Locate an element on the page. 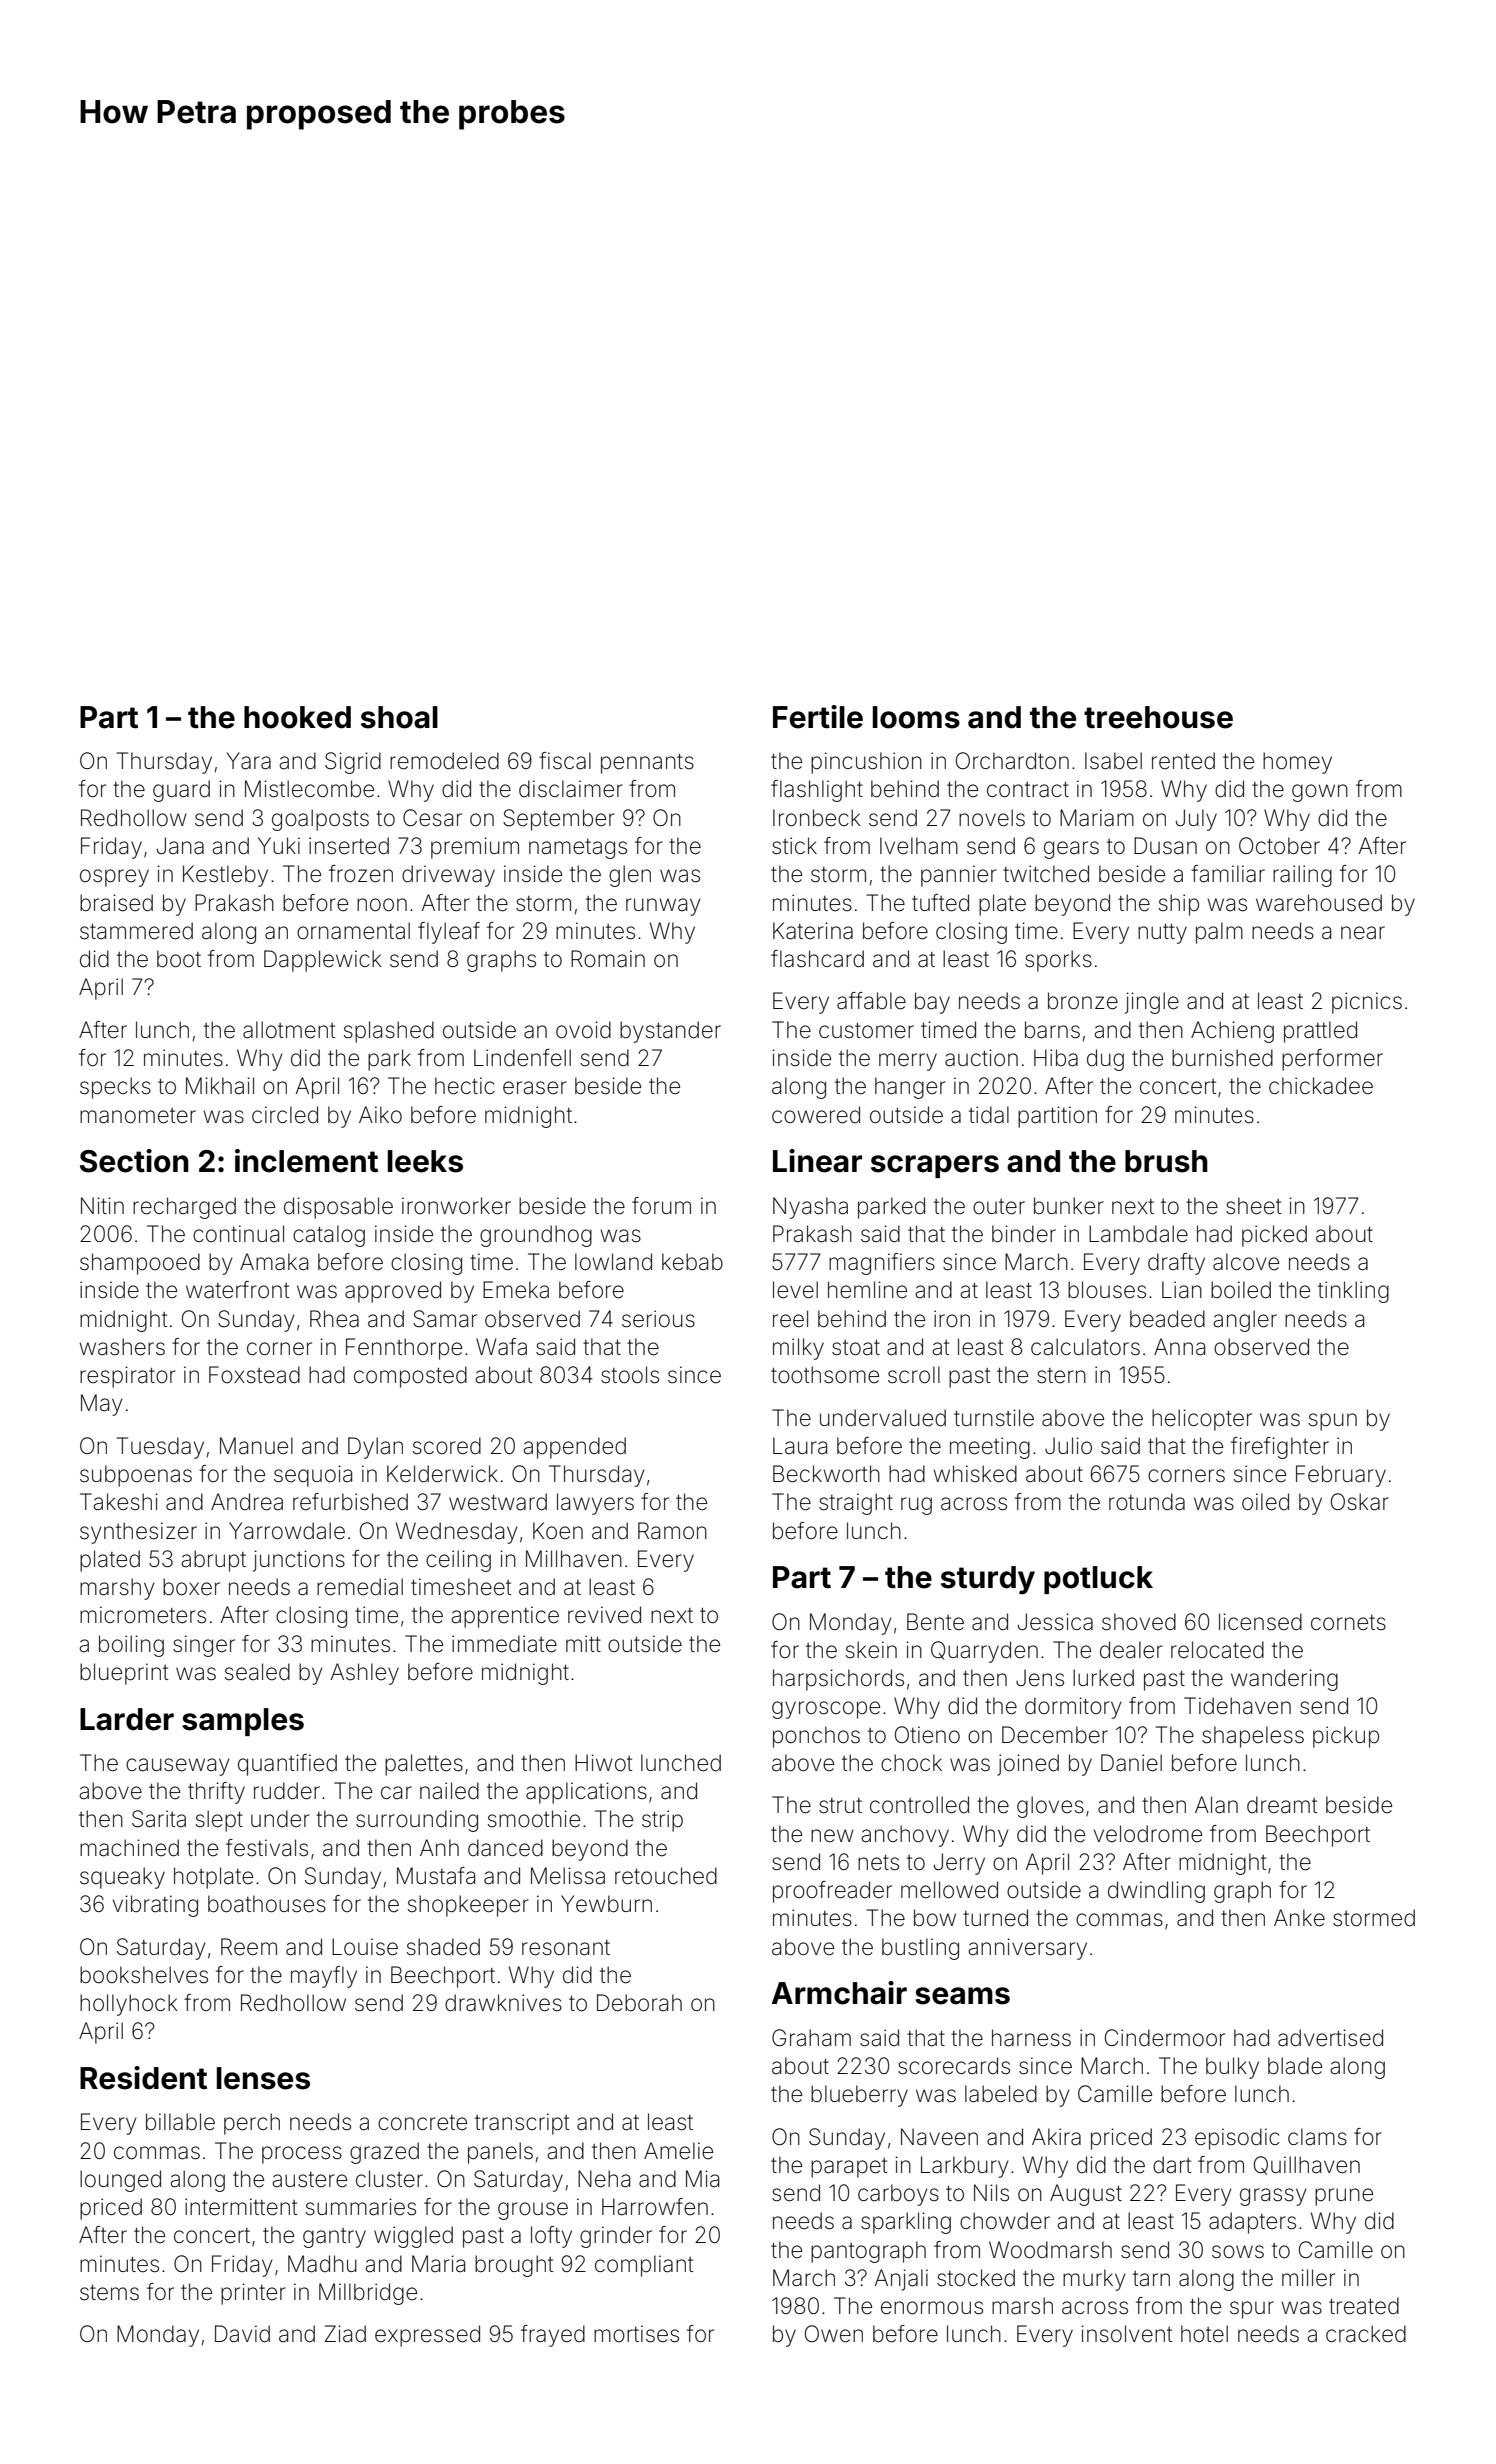  Nyasha is located at coordinates (810, 1208).
